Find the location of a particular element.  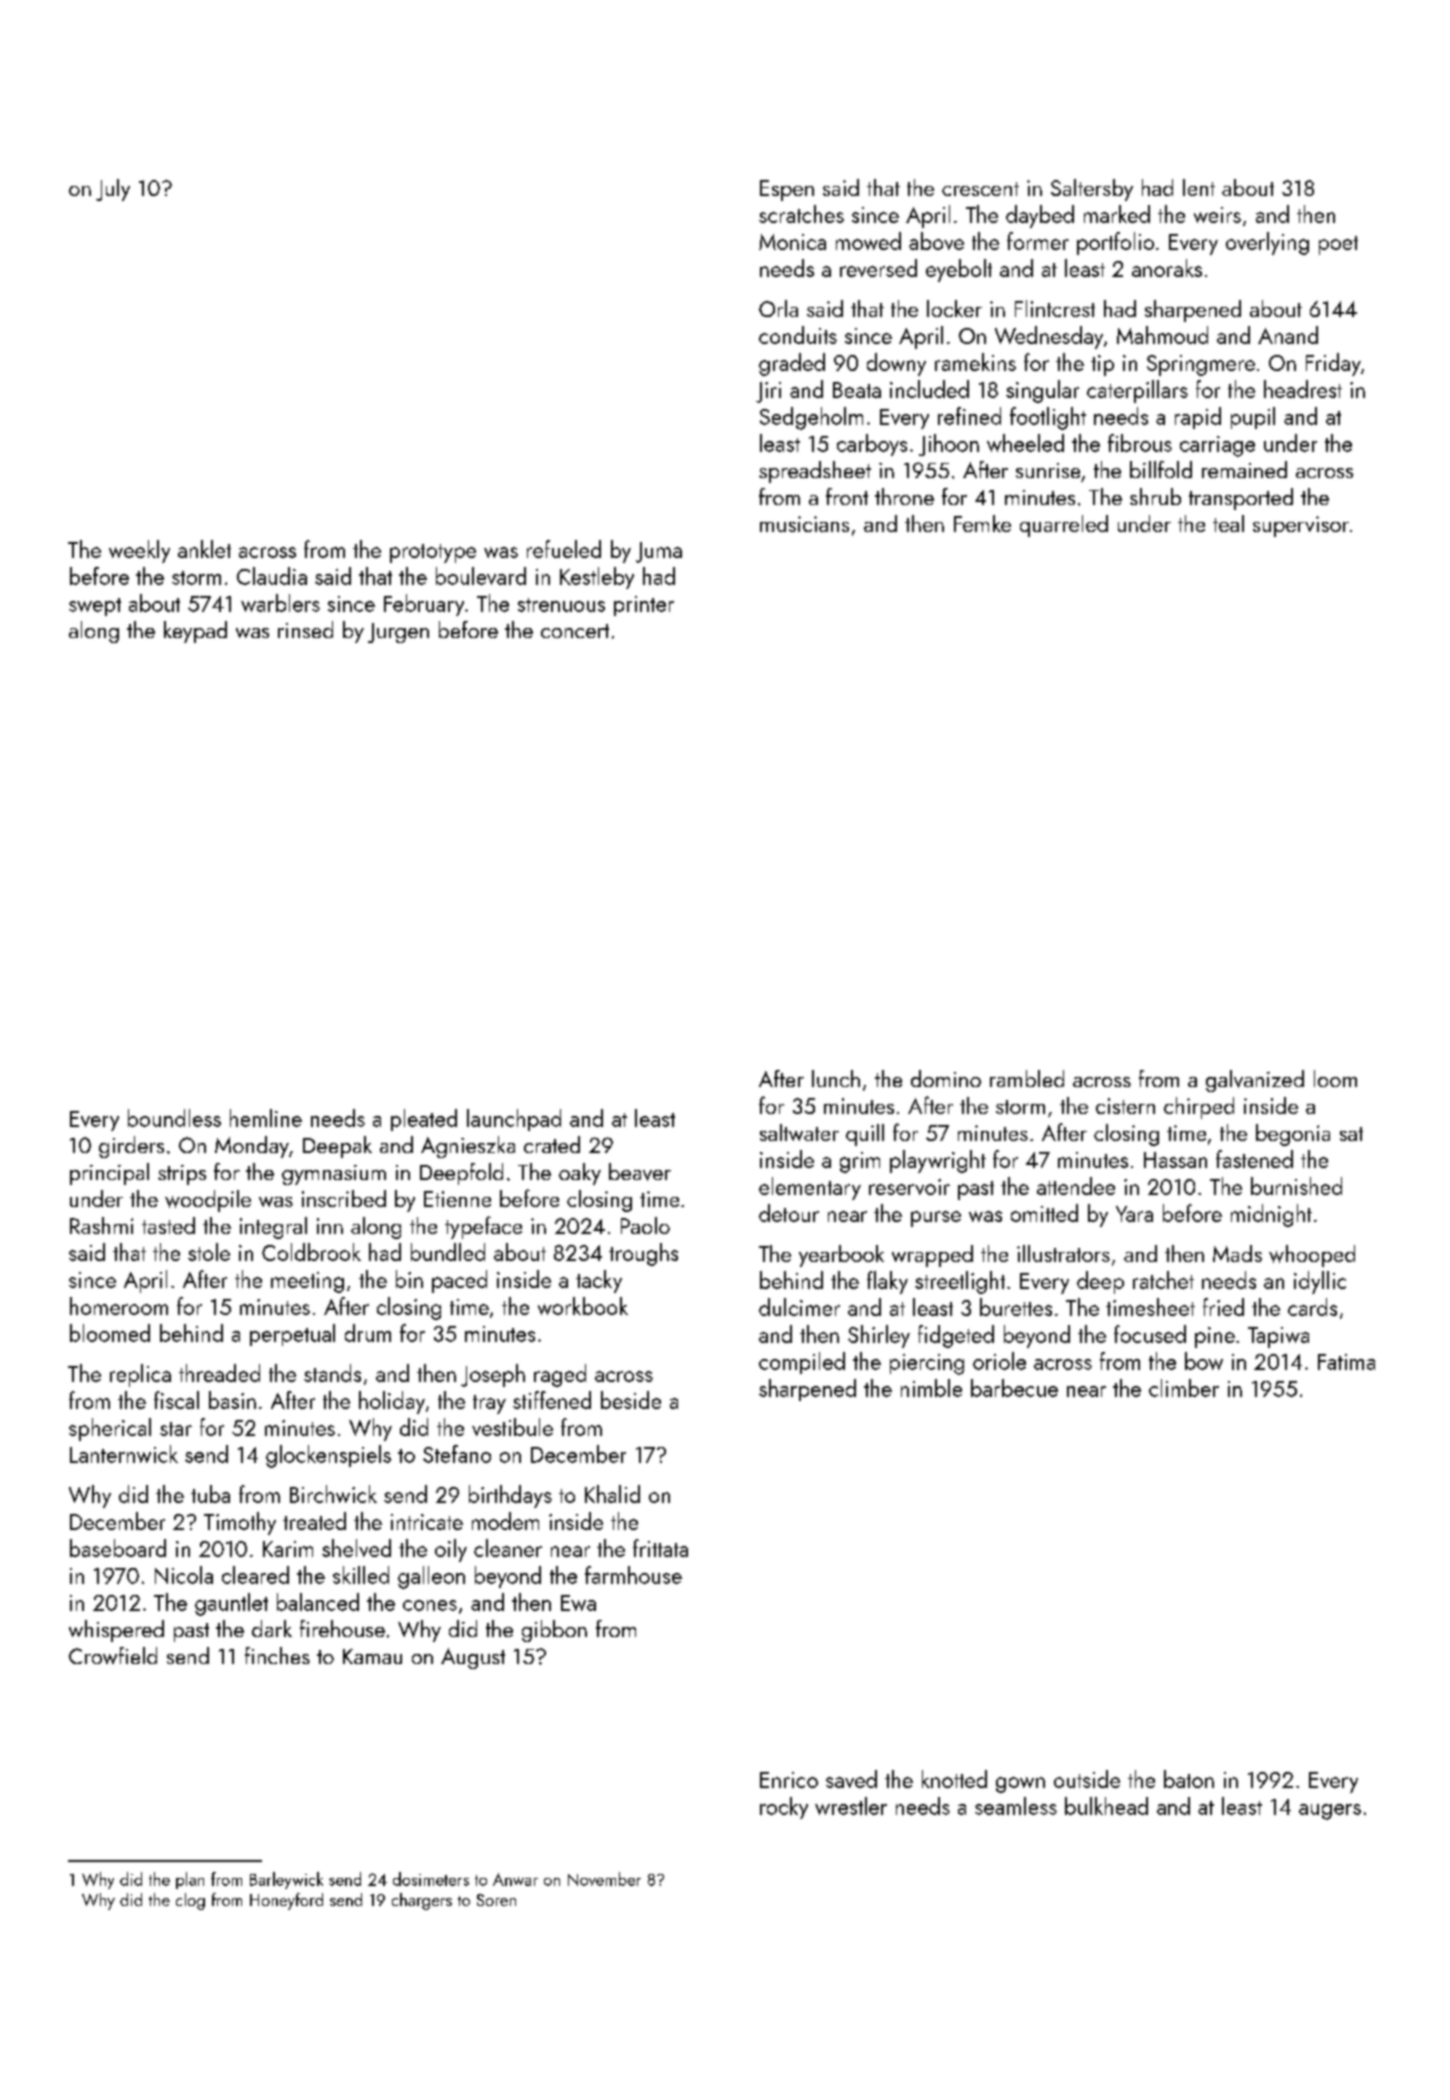

plan is located at coordinates (190, 1880).
